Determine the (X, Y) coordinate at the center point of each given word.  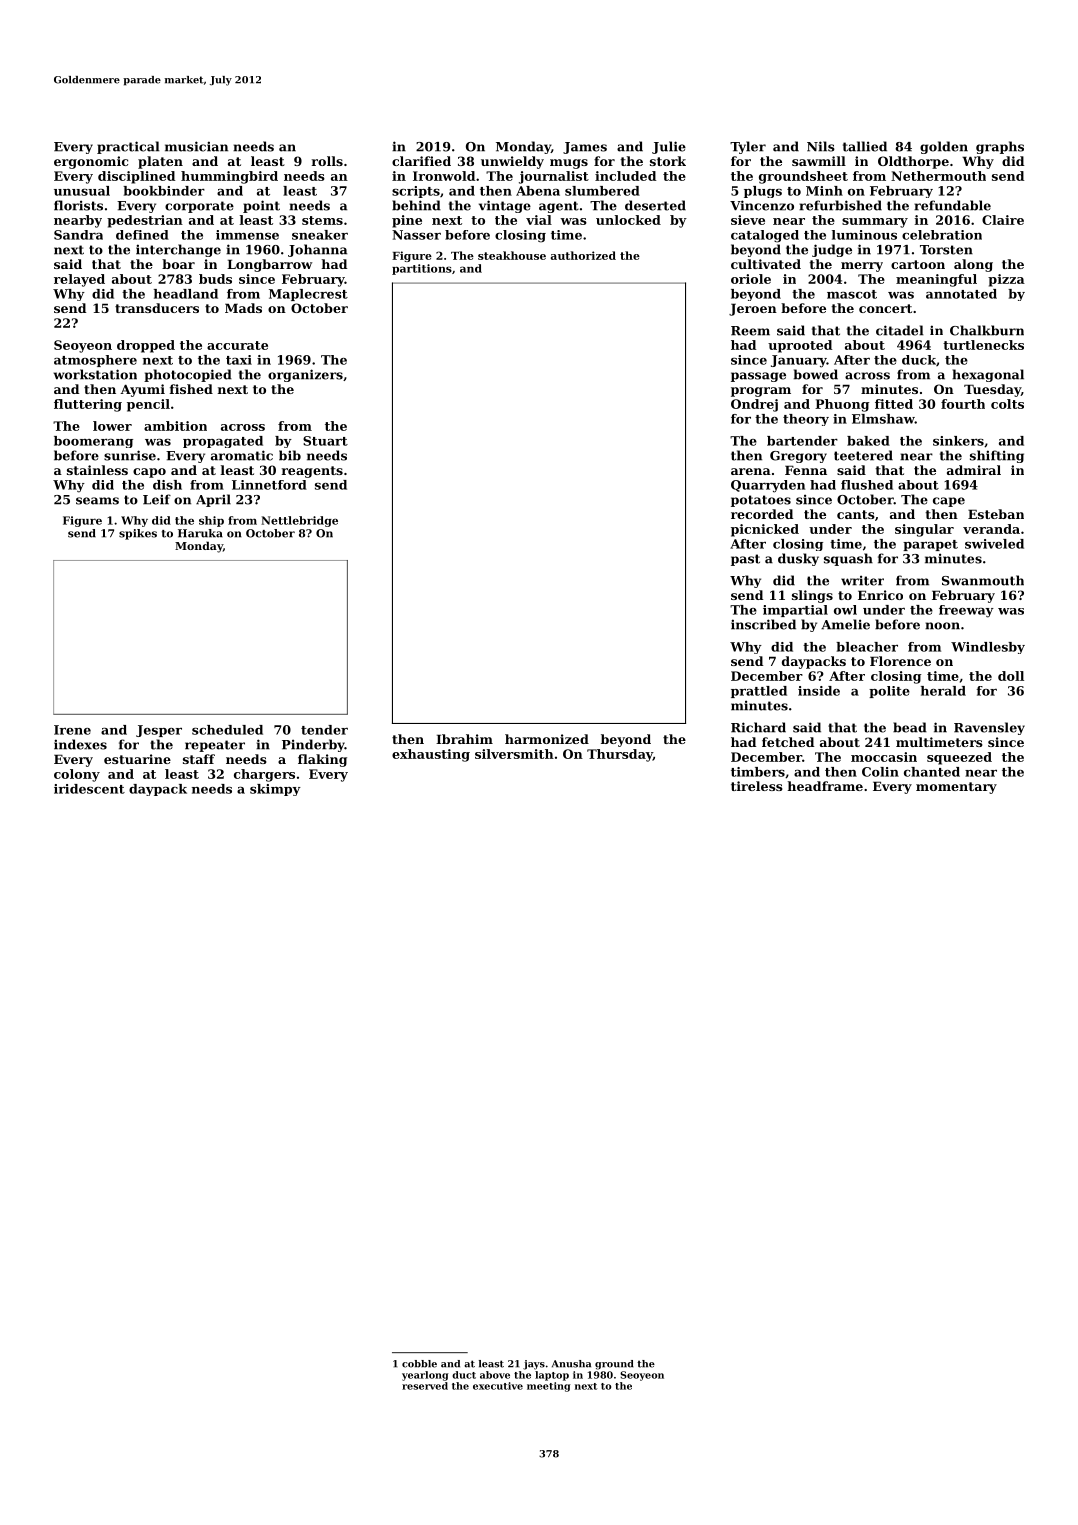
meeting (549, 1387)
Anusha (571, 1364)
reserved (425, 1386)
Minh (824, 191)
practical (128, 147)
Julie (669, 147)
